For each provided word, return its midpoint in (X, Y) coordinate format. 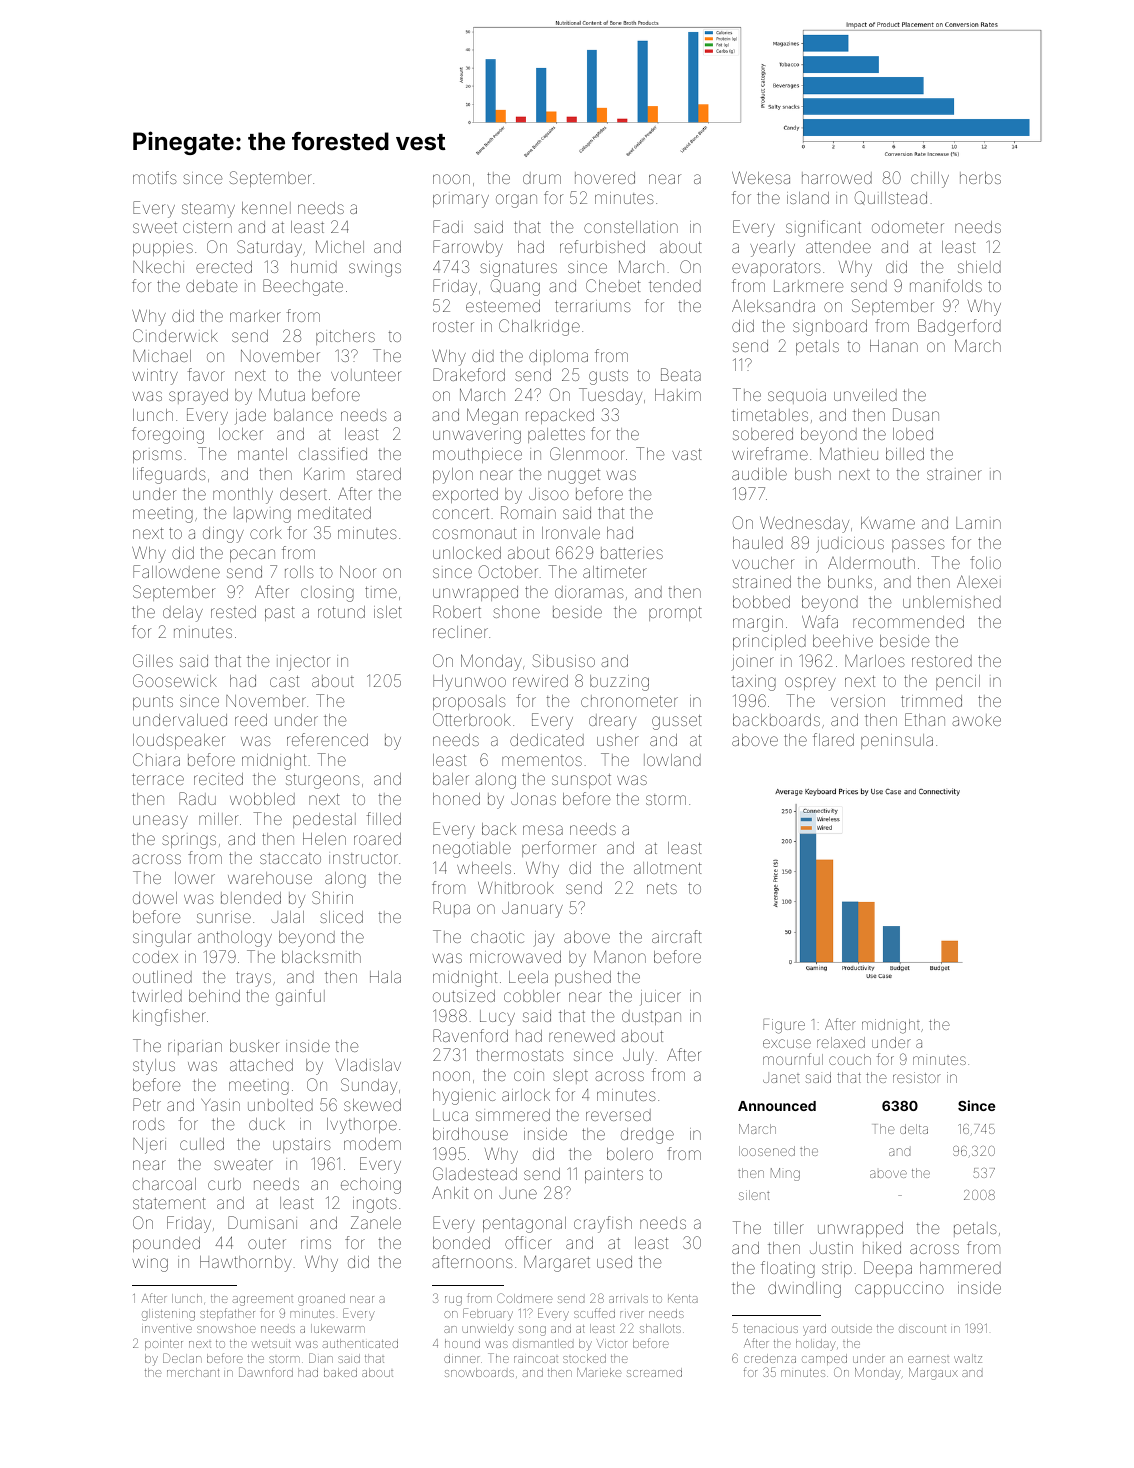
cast (284, 681)
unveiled (865, 395)
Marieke (599, 1372)
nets (662, 888)
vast (687, 454)
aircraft (677, 936)
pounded (166, 1244)
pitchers (345, 337)
